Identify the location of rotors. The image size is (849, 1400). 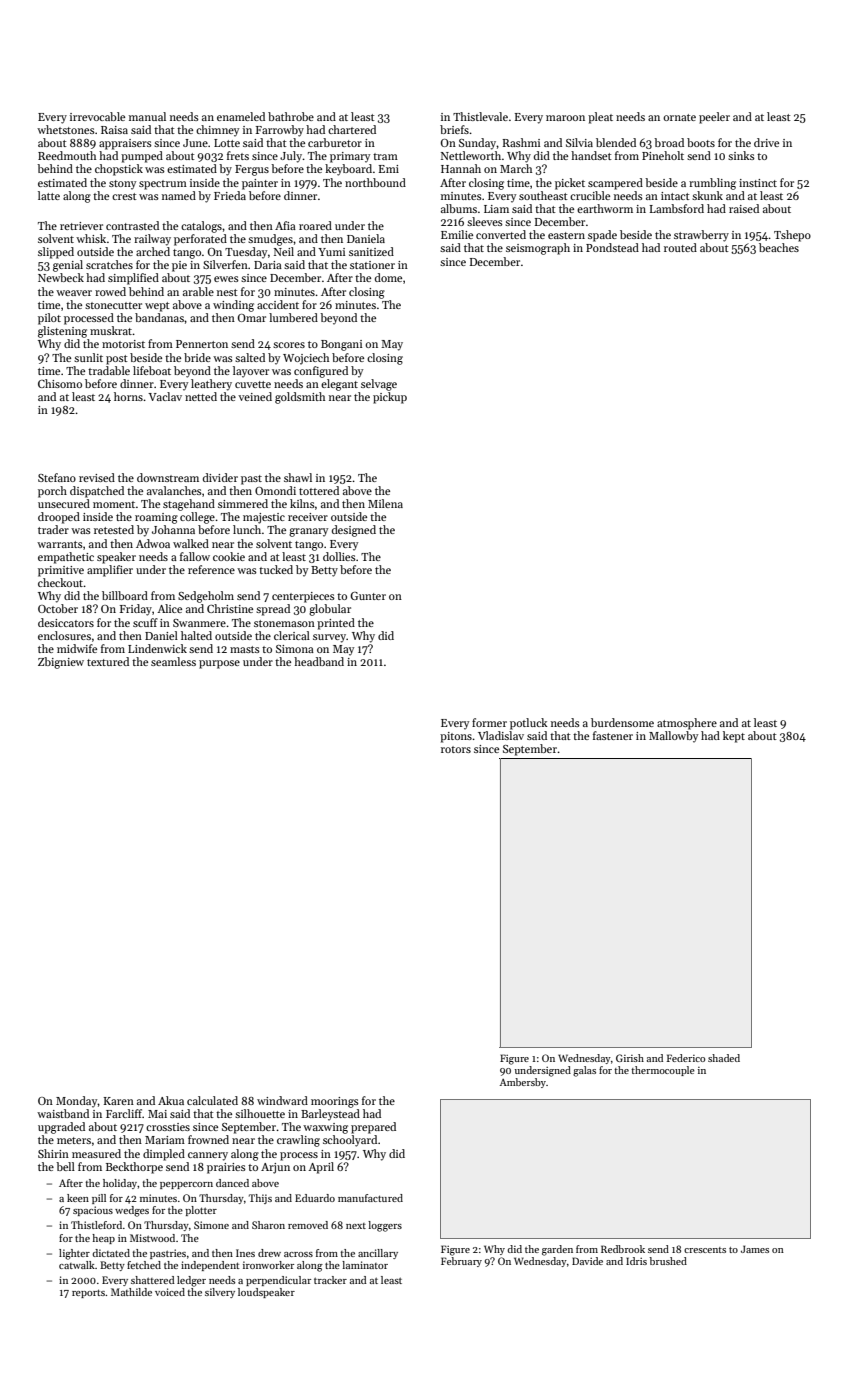
(456, 749).
